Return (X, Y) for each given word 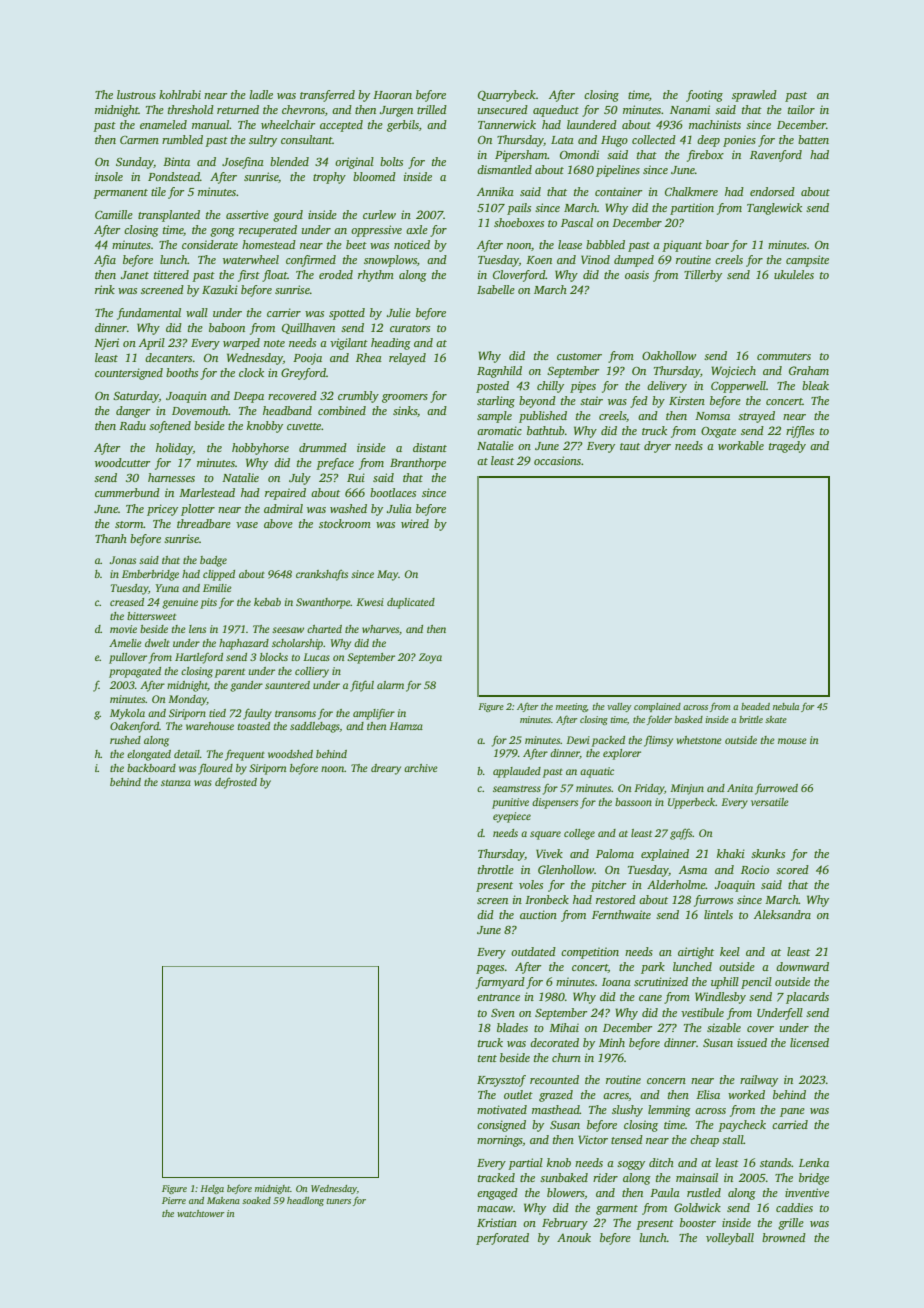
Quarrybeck (507, 96)
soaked (256, 1200)
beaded (755, 706)
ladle (261, 94)
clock (251, 372)
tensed (627, 1139)
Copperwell (738, 387)
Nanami (690, 109)
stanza (176, 782)
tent (487, 1058)
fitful (362, 686)
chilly (550, 387)
